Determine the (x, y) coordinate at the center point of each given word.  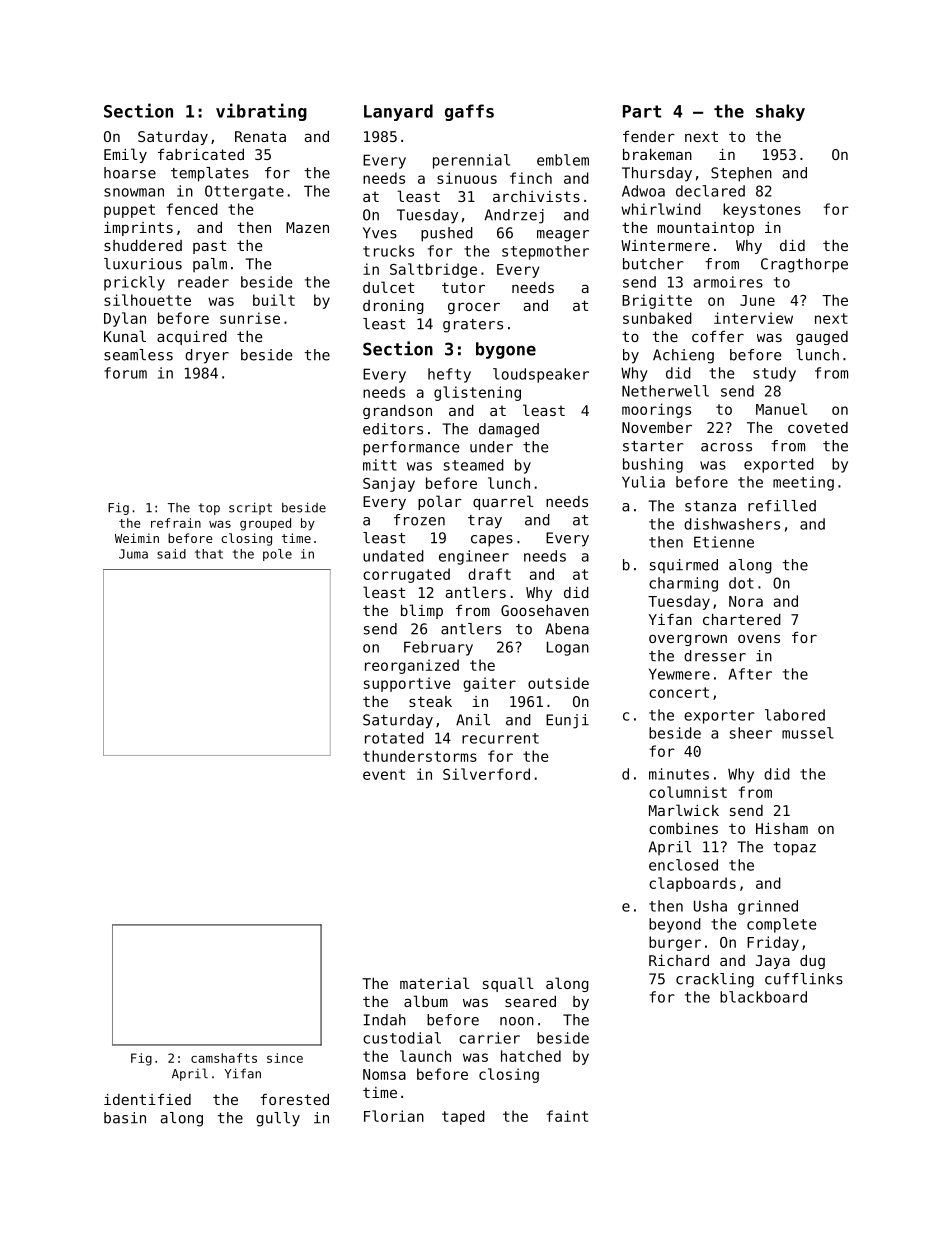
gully (278, 1119)
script (250, 508)
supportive (407, 684)
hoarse (130, 173)
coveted (818, 427)
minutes (679, 774)
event (384, 774)
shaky (780, 112)
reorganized (412, 666)
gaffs (469, 112)
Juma (133, 554)
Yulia (643, 482)
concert (679, 692)
